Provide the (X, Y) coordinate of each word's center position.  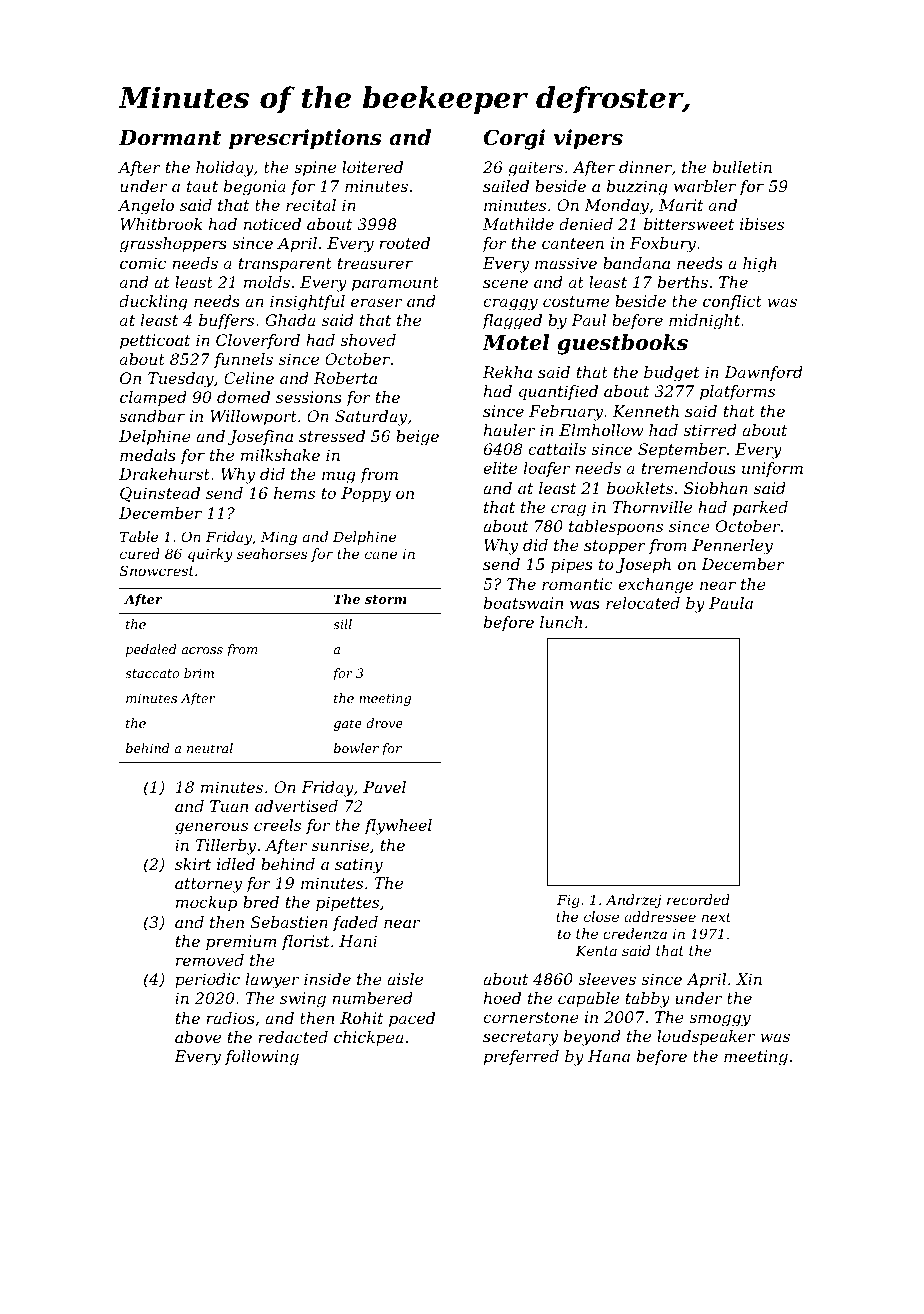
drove (384, 723)
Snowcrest (157, 570)
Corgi (514, 139)
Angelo (146, 207)
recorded (698, 899)
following (262, 1058)
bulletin (742, 167)
